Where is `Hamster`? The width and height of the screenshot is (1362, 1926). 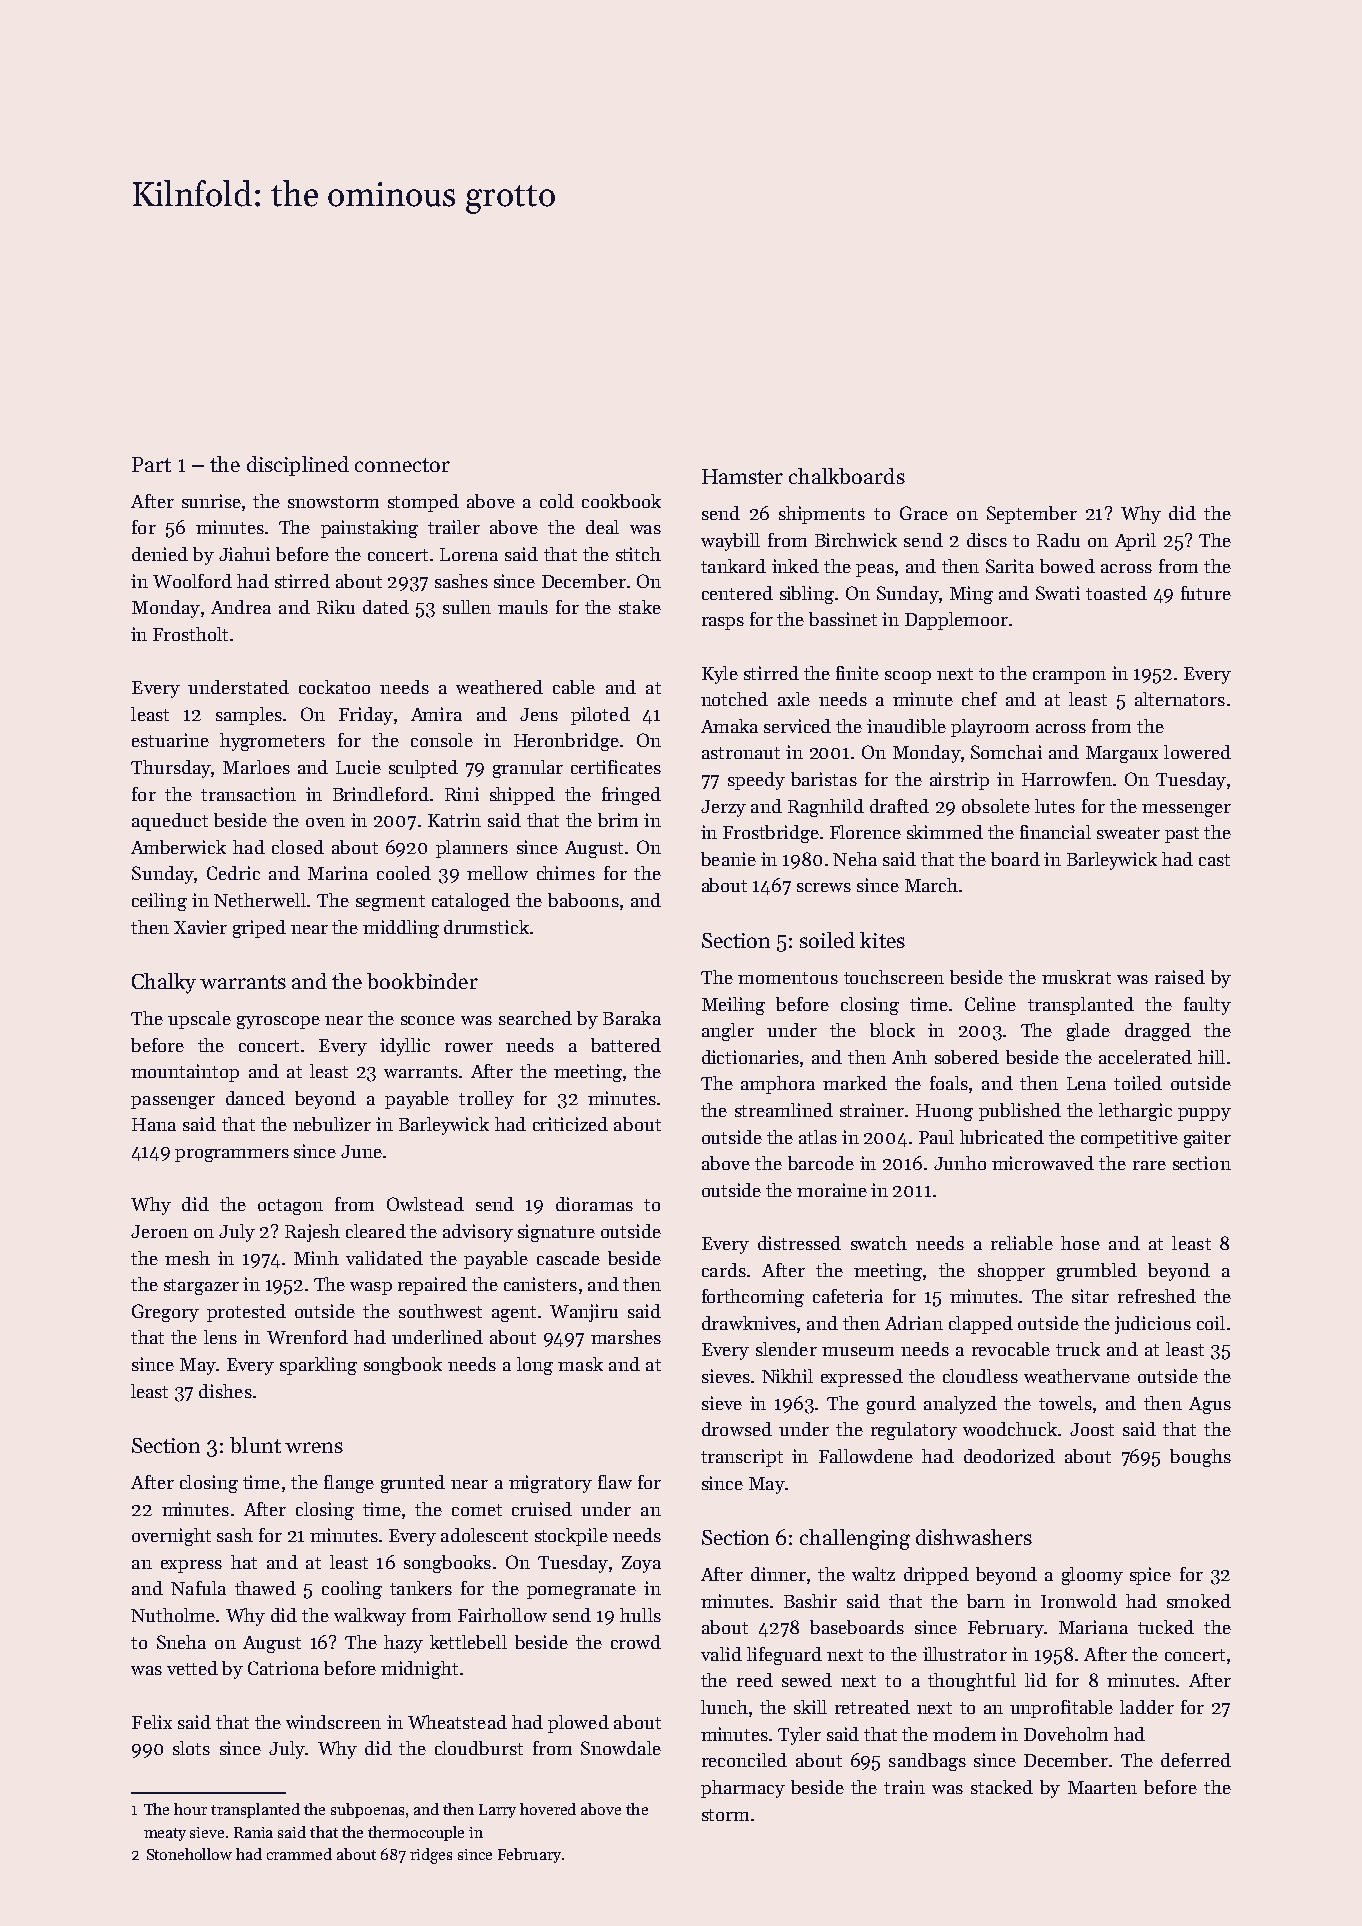 Hamster is located at coordinates (742, 476).
